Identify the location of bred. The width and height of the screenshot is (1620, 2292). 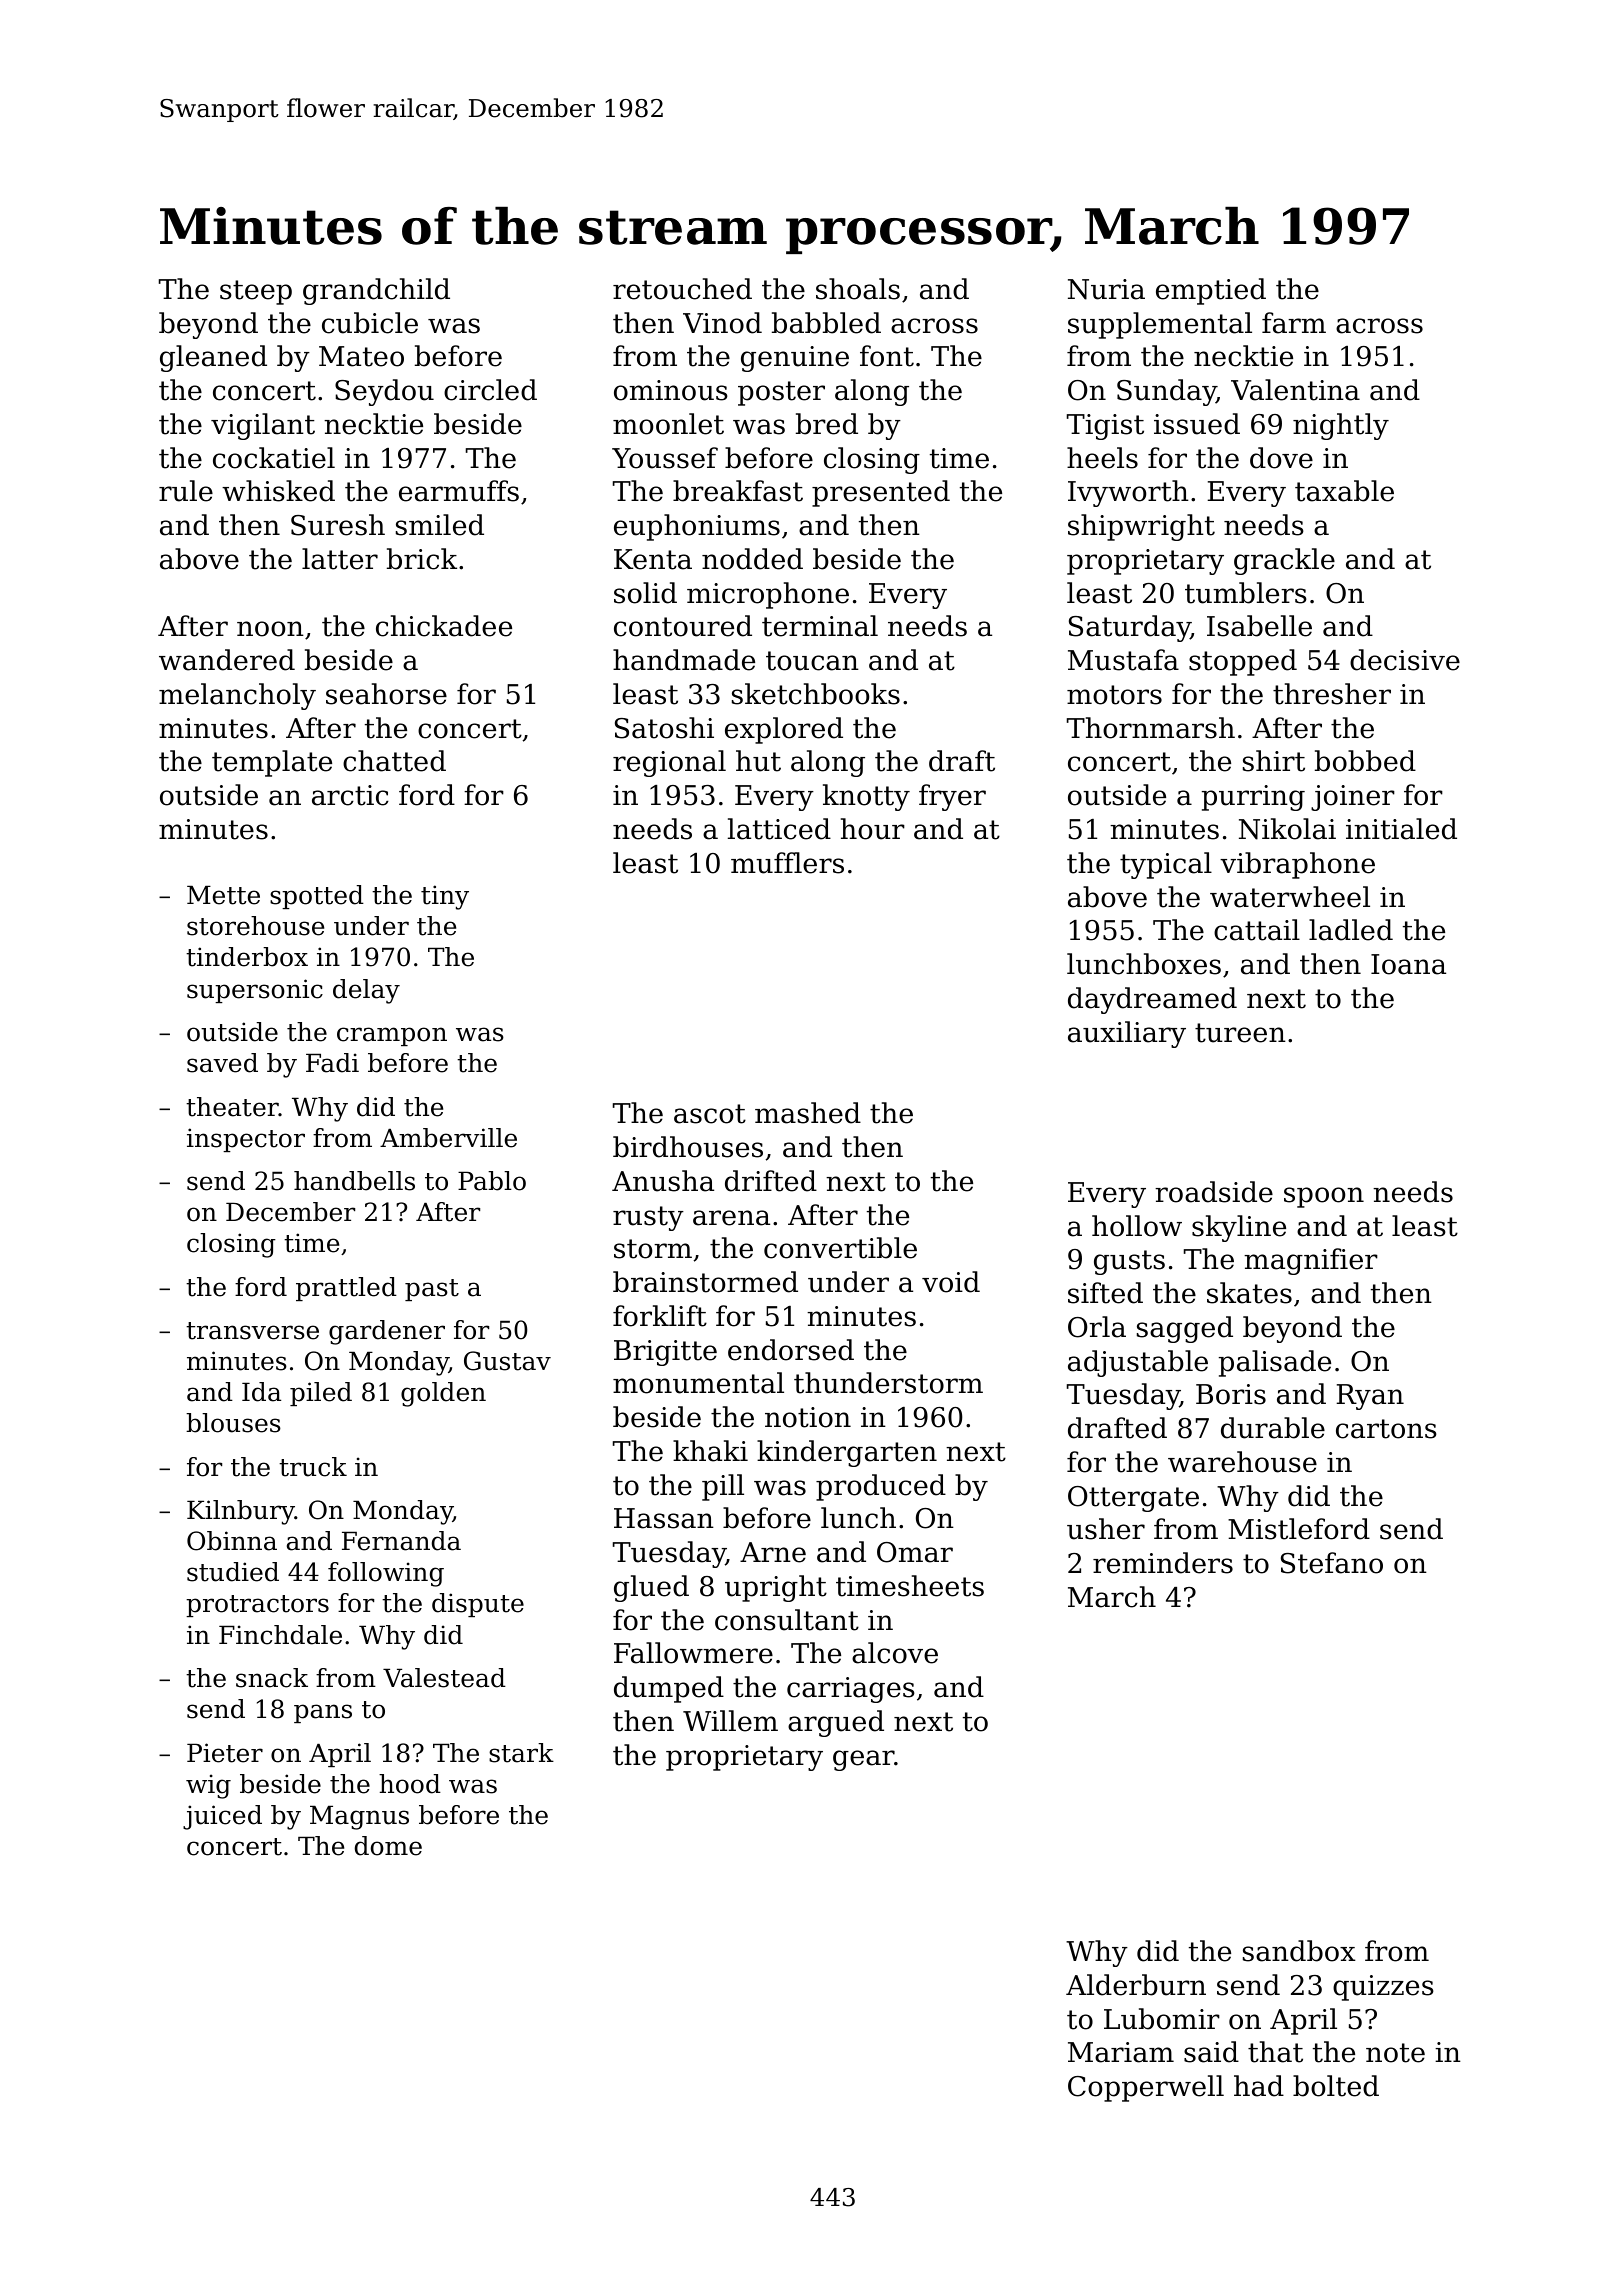
(827, 424).
